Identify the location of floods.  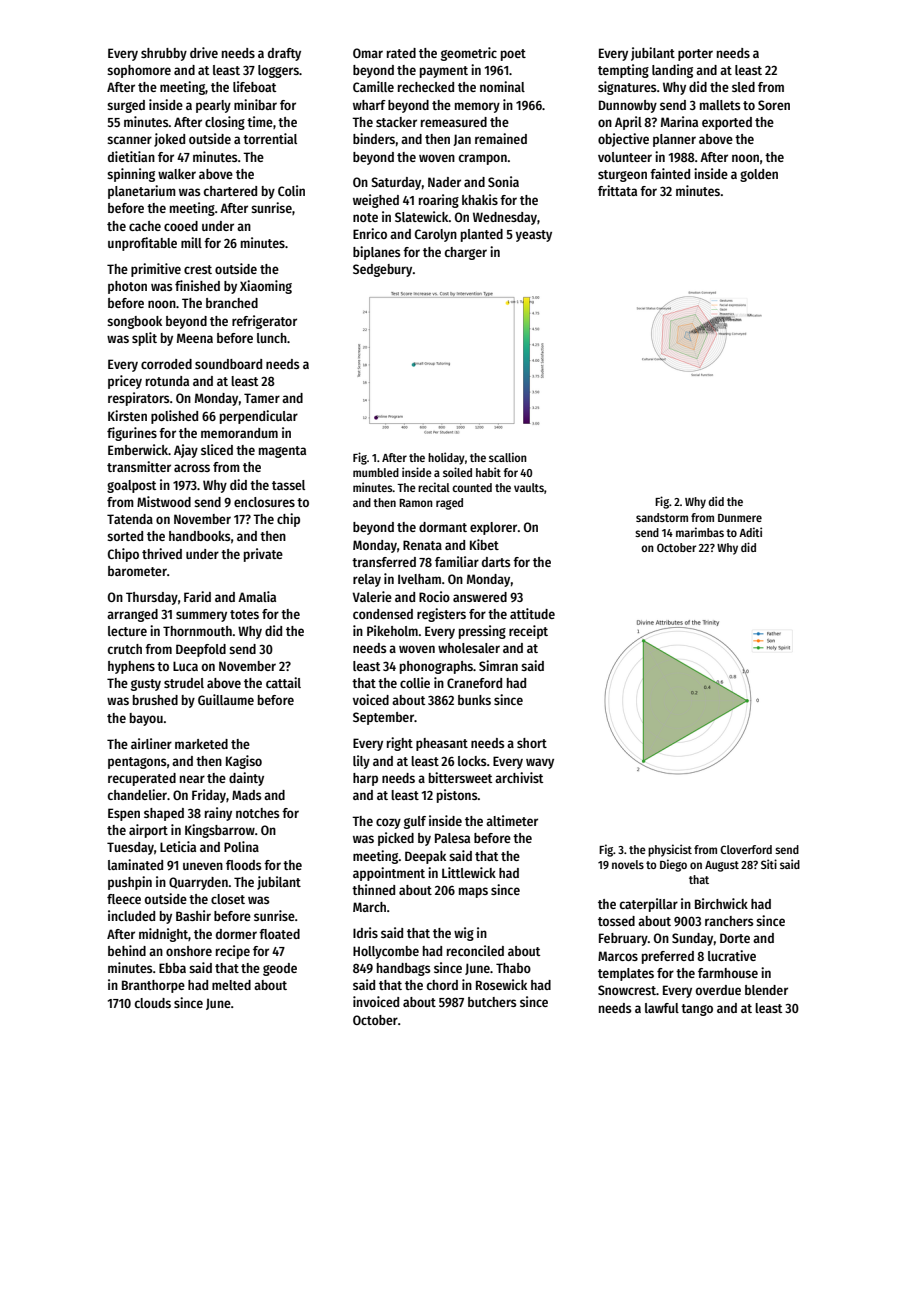
(243, 865).
